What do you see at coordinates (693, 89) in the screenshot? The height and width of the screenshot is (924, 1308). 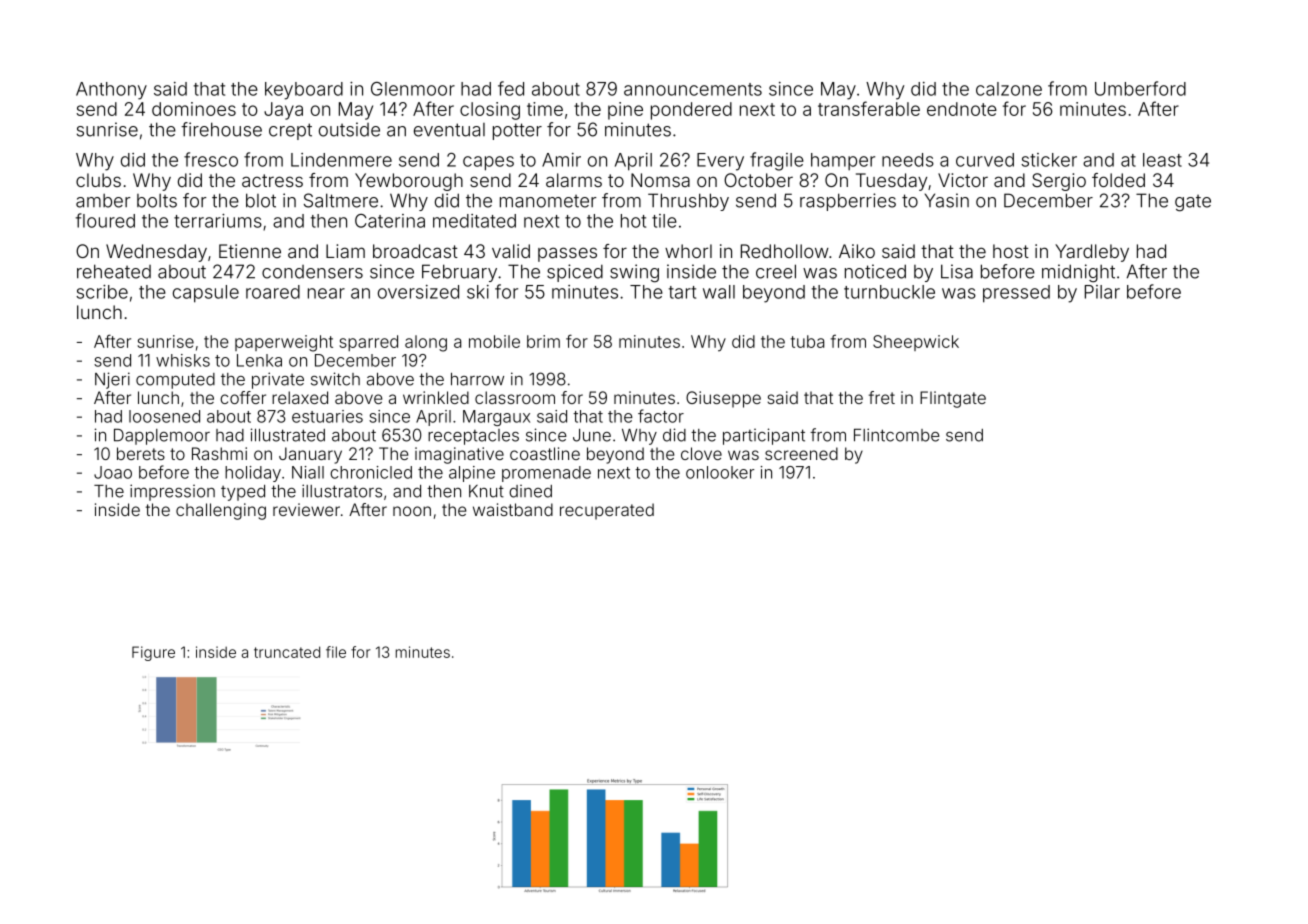 I see `announcements` at bounding box center [693, 89].
